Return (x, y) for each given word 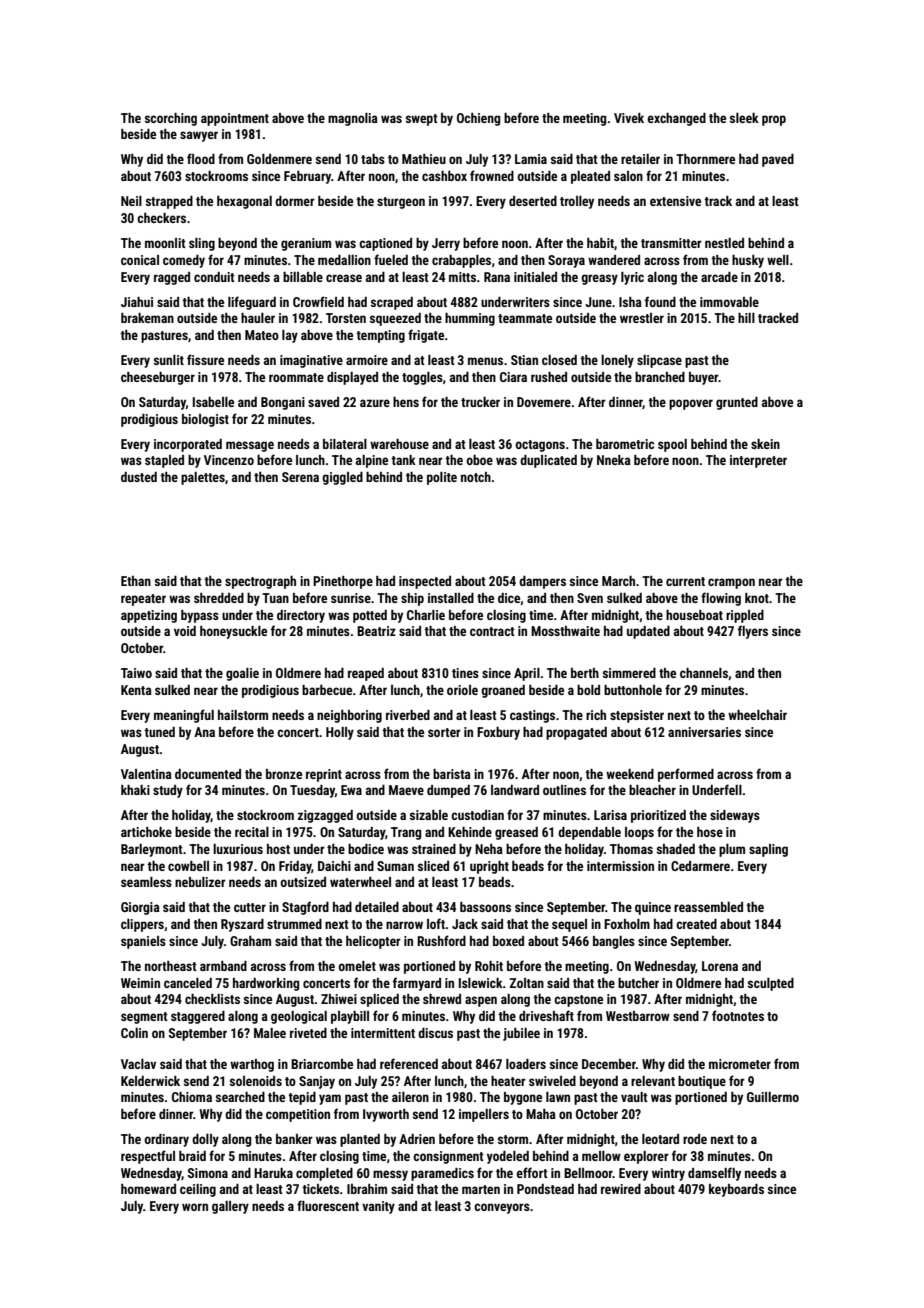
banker (294, 1139)
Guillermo (773, 1097)
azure (375, 403)
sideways (735, 816)
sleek (744, 118)
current (685, 581)
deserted (533, 201)
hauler (258, 318)
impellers (484, 1115)
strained (434, 849)
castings (532, 716)
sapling (768, 850)
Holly (340, 733)
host (278, 849)
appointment (235, 119)
